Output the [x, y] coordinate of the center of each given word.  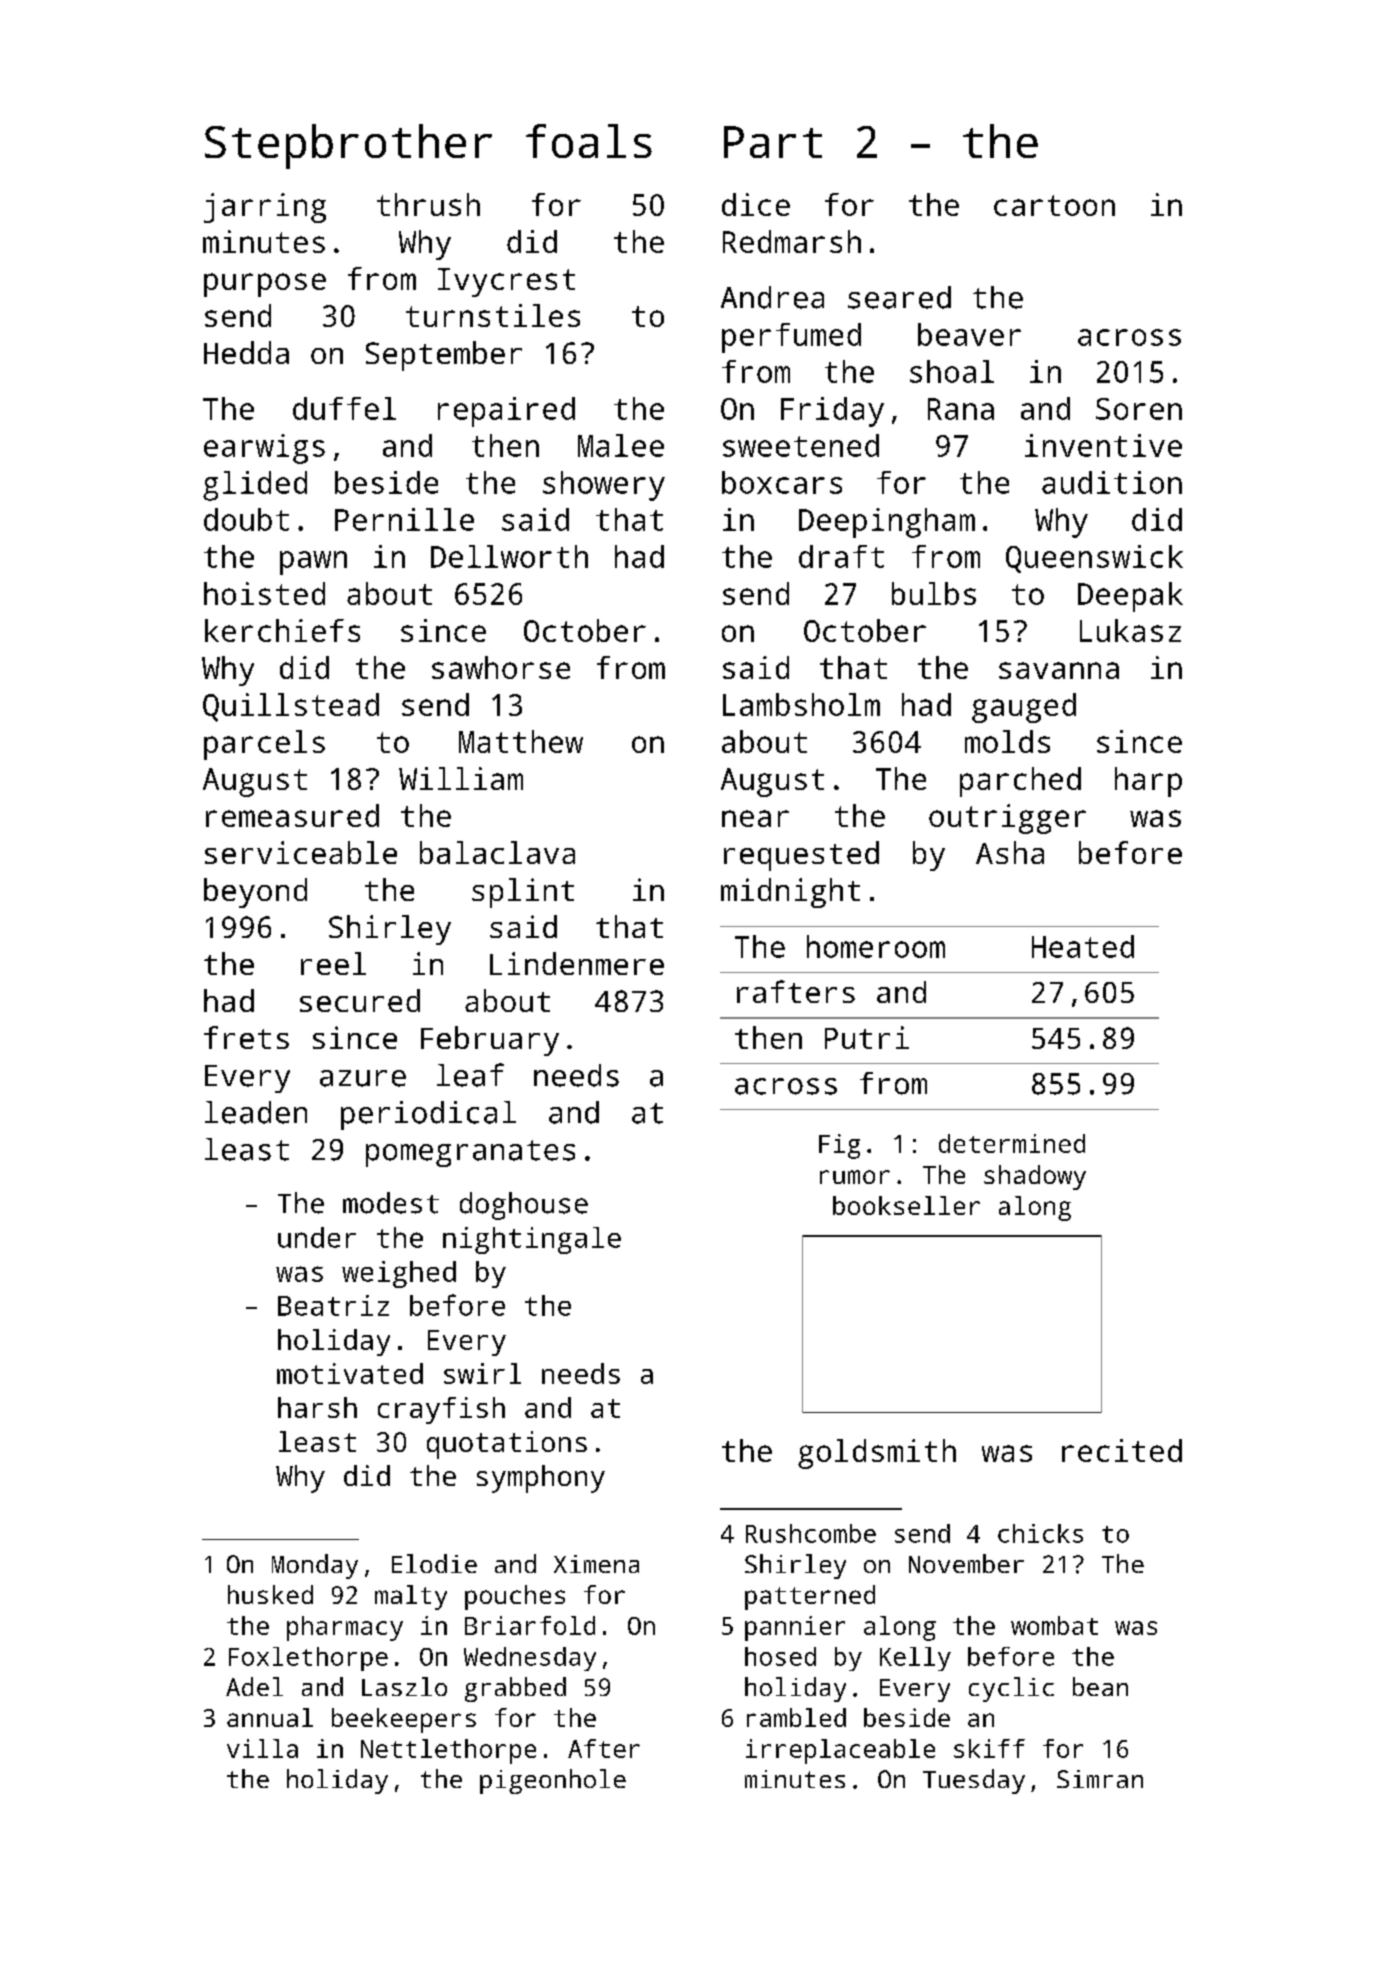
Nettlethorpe [448, 1751]
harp [1148, 782]
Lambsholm [801, 704]
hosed [780, 1656]
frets [246, 1037]
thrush [428, 204]
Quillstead [291, 707]
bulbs [934, 593]
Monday [315, 1566]
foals [589, 141]
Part [773, 142]
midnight [790, 893]
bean [1100, 1686]
